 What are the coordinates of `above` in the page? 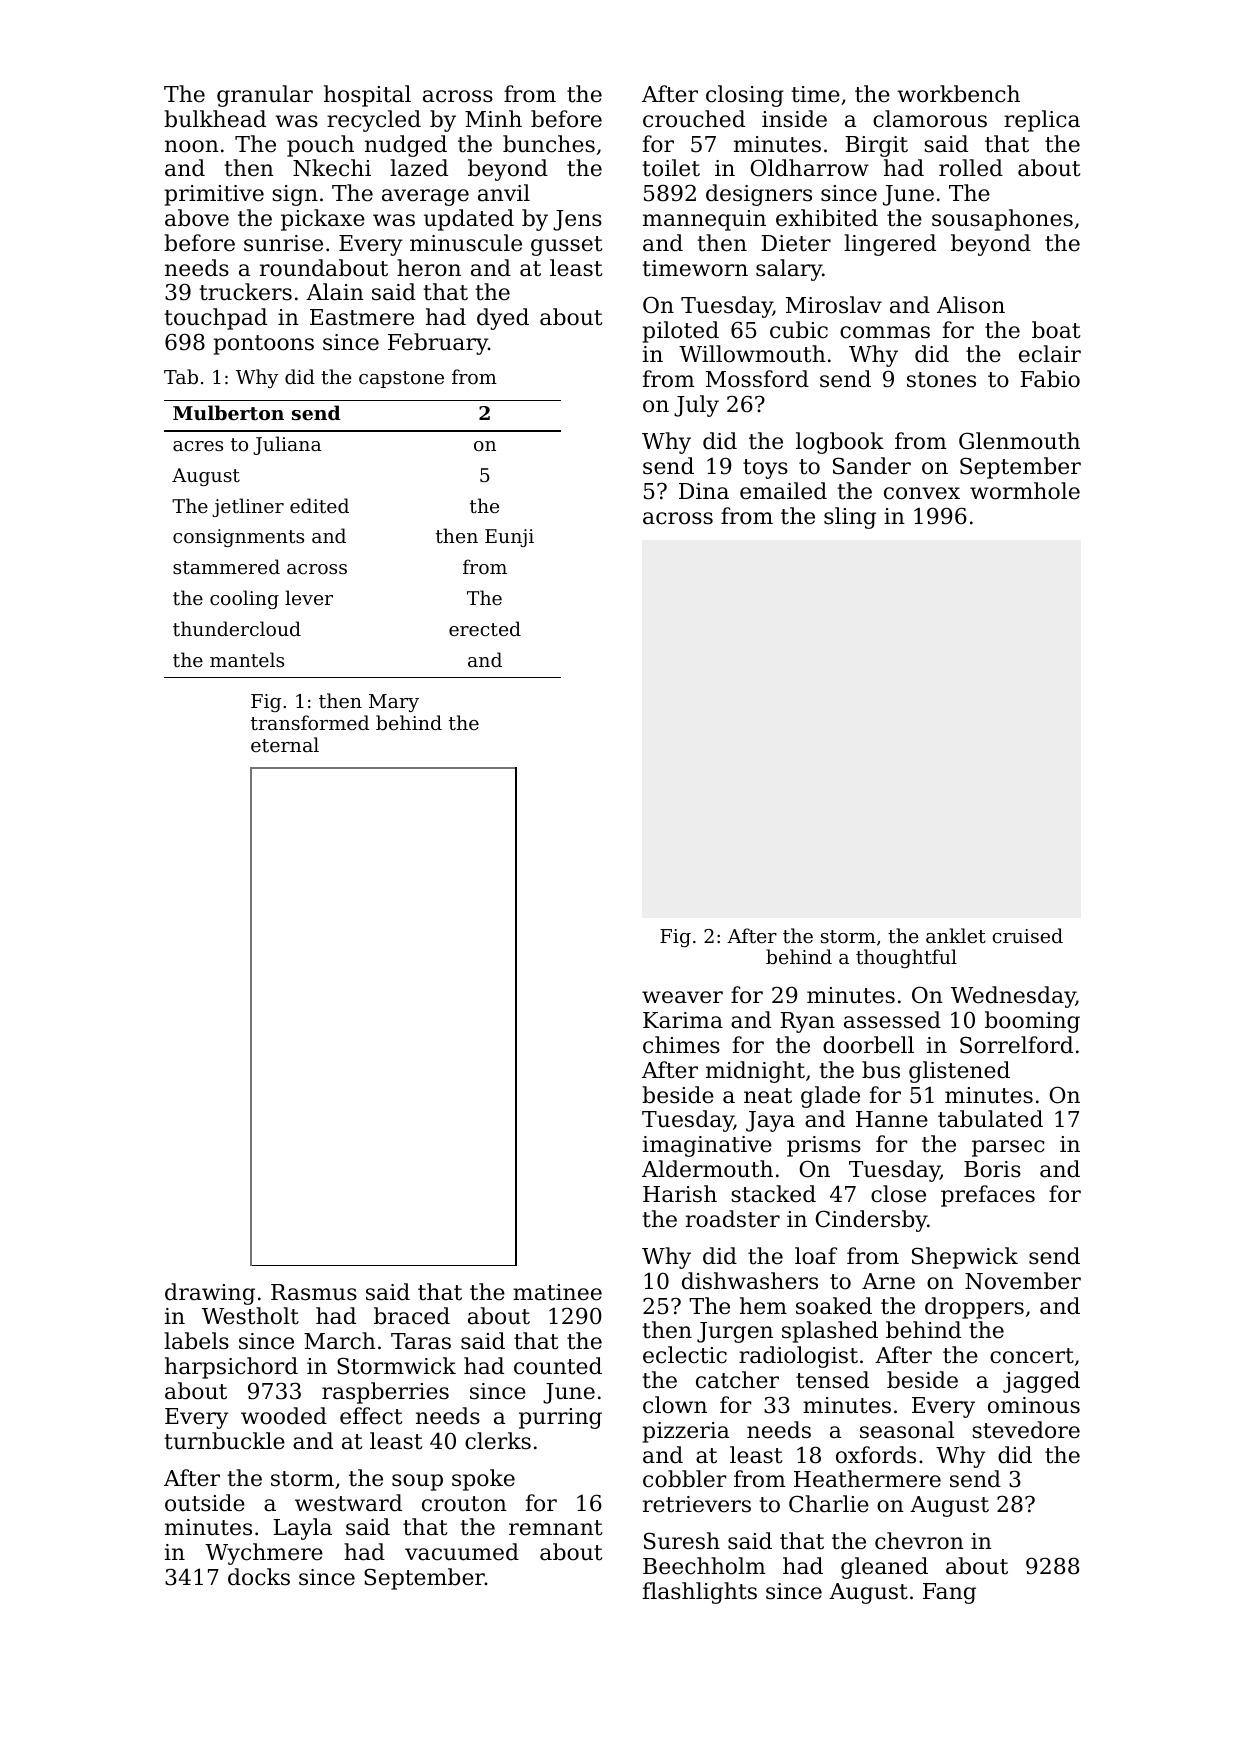 It's located at (197, 218).
